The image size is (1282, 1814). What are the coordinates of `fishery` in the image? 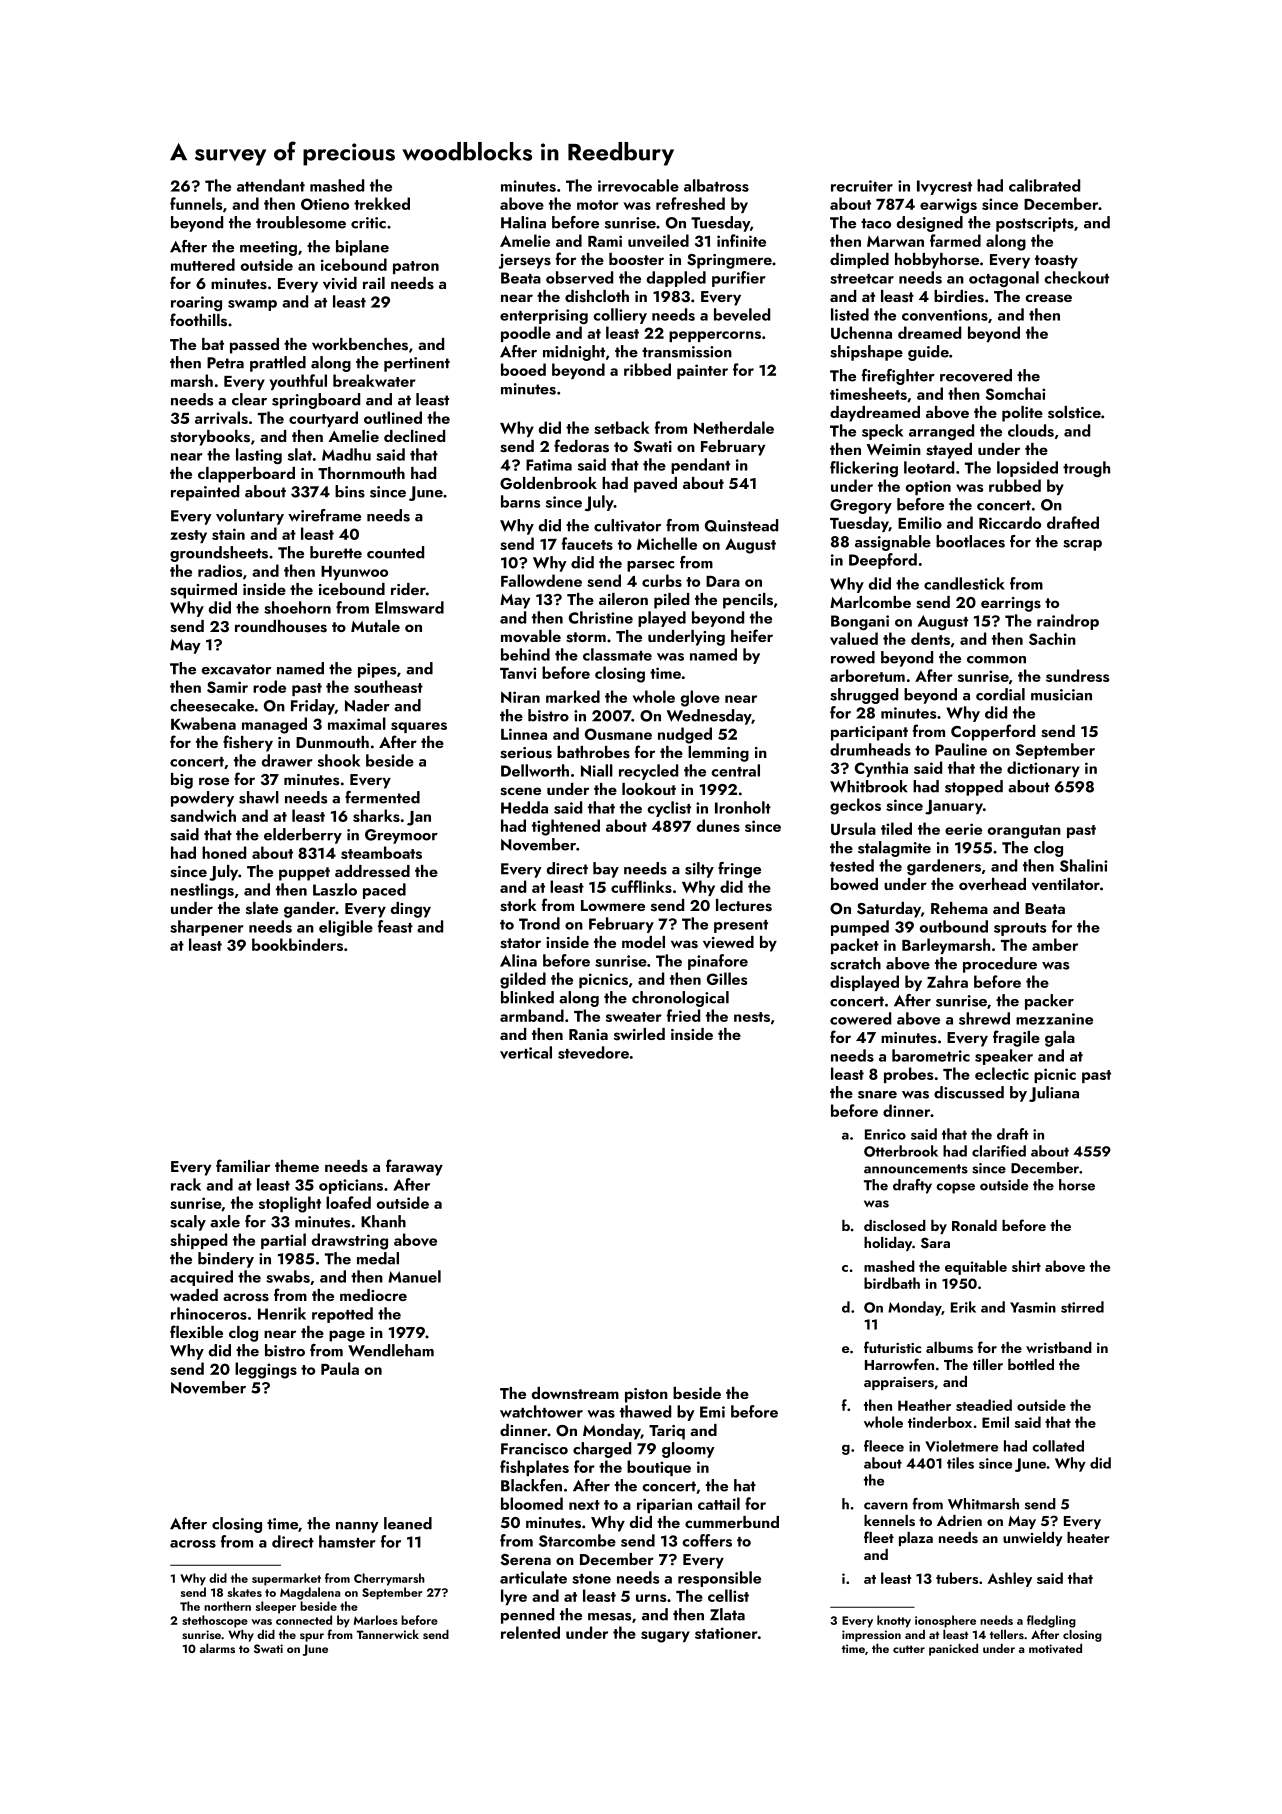 It's located at (248, 743).
